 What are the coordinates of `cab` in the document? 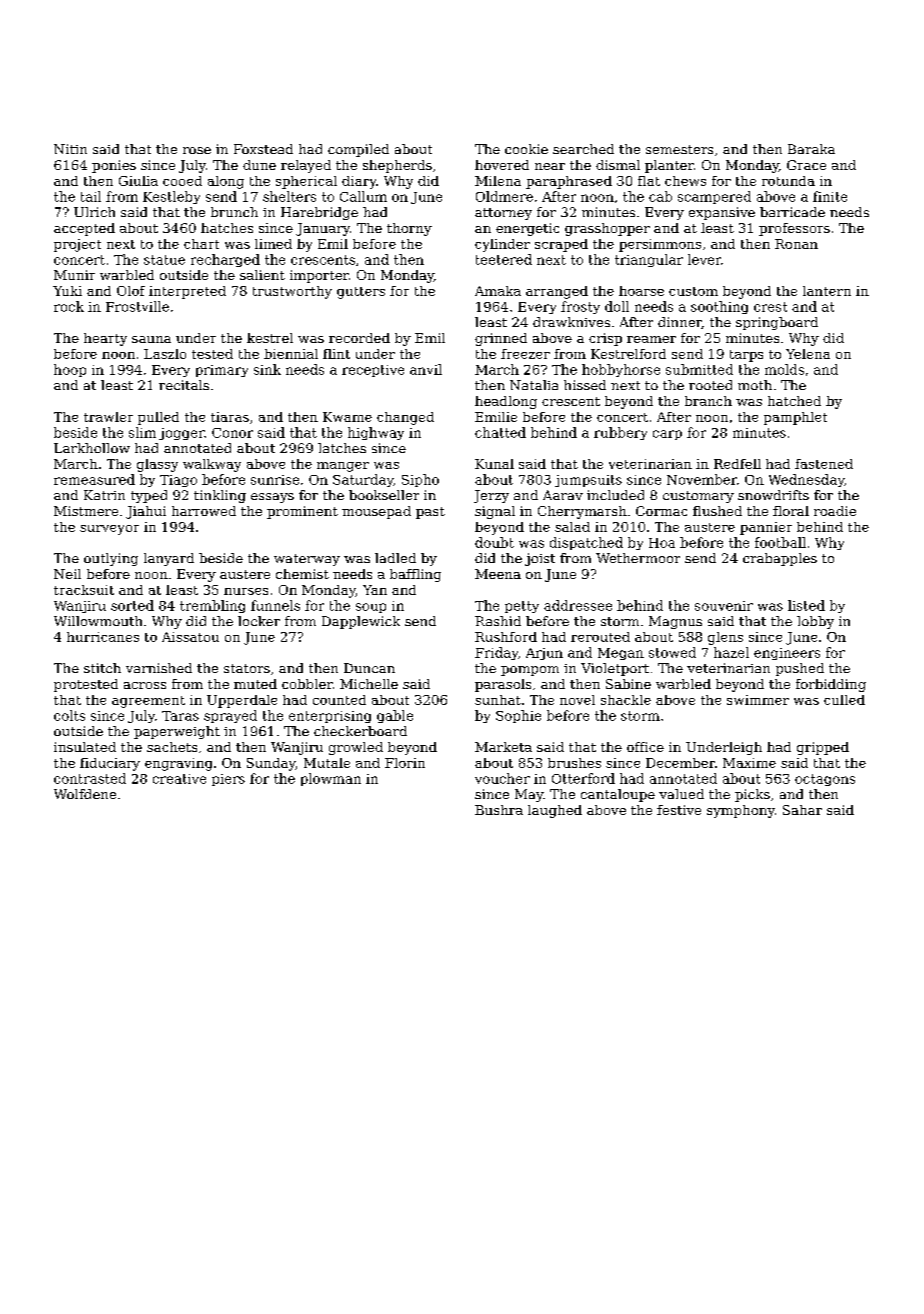 It's located at (660, 196).
